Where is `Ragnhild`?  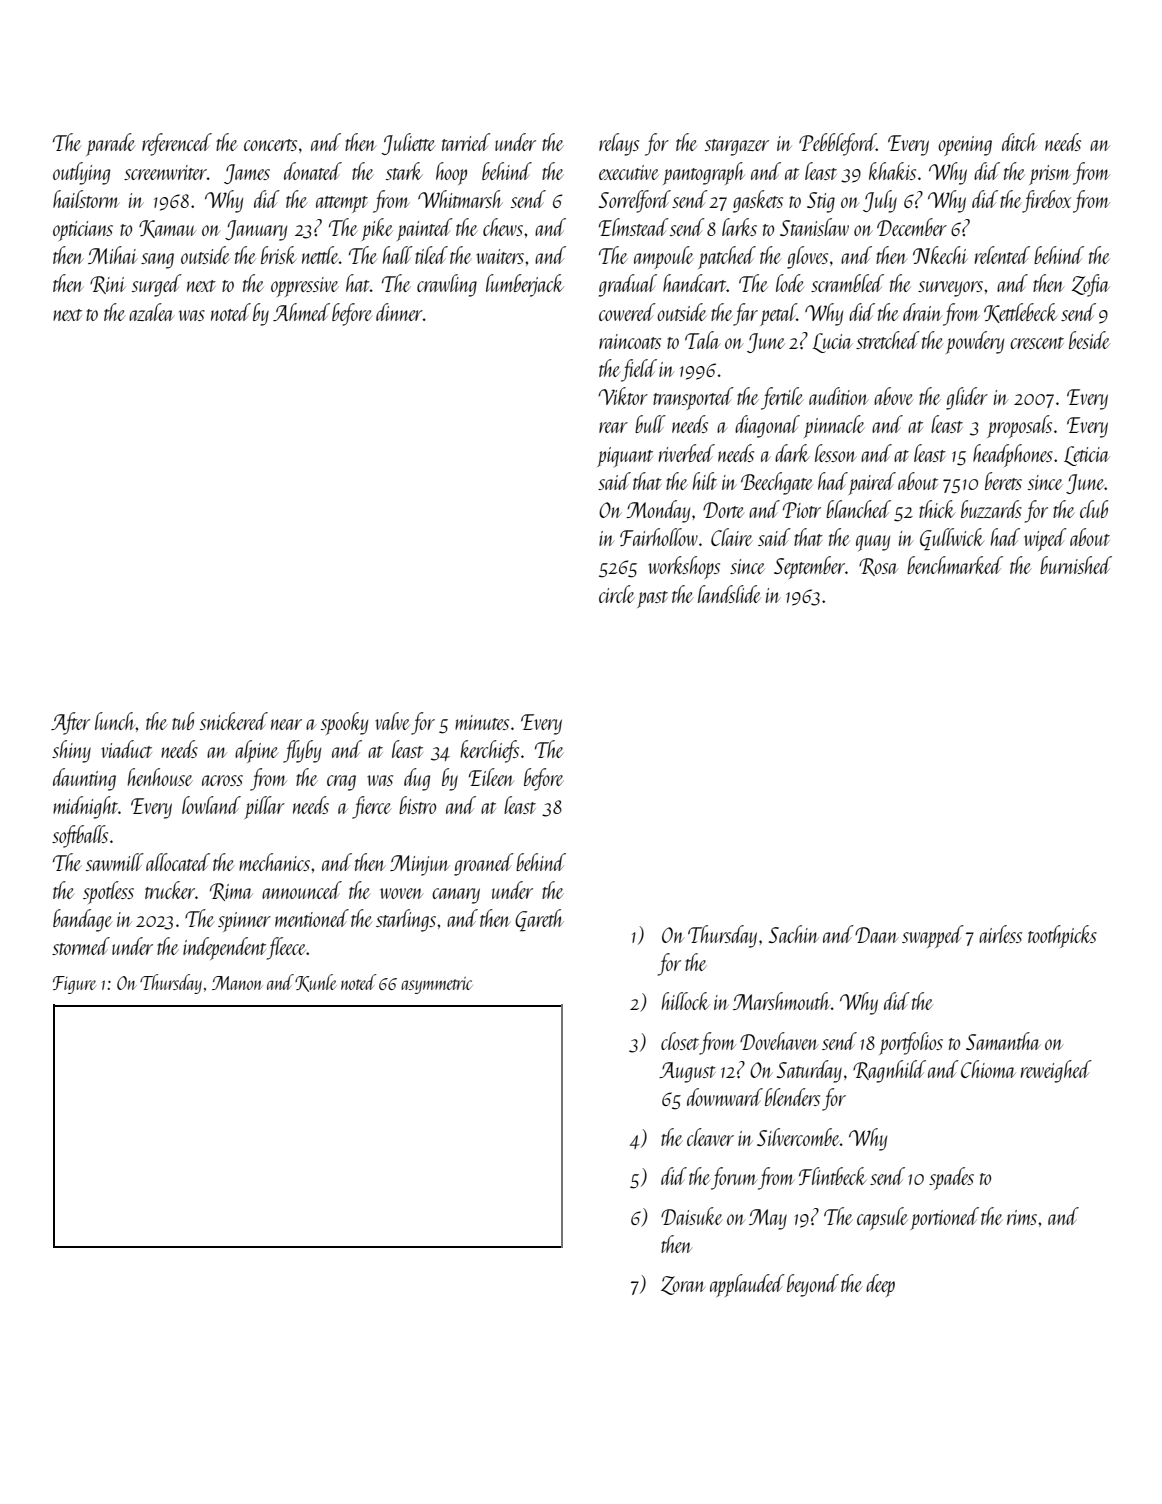 Ragnhild is located at coordinates (889, 1071).
